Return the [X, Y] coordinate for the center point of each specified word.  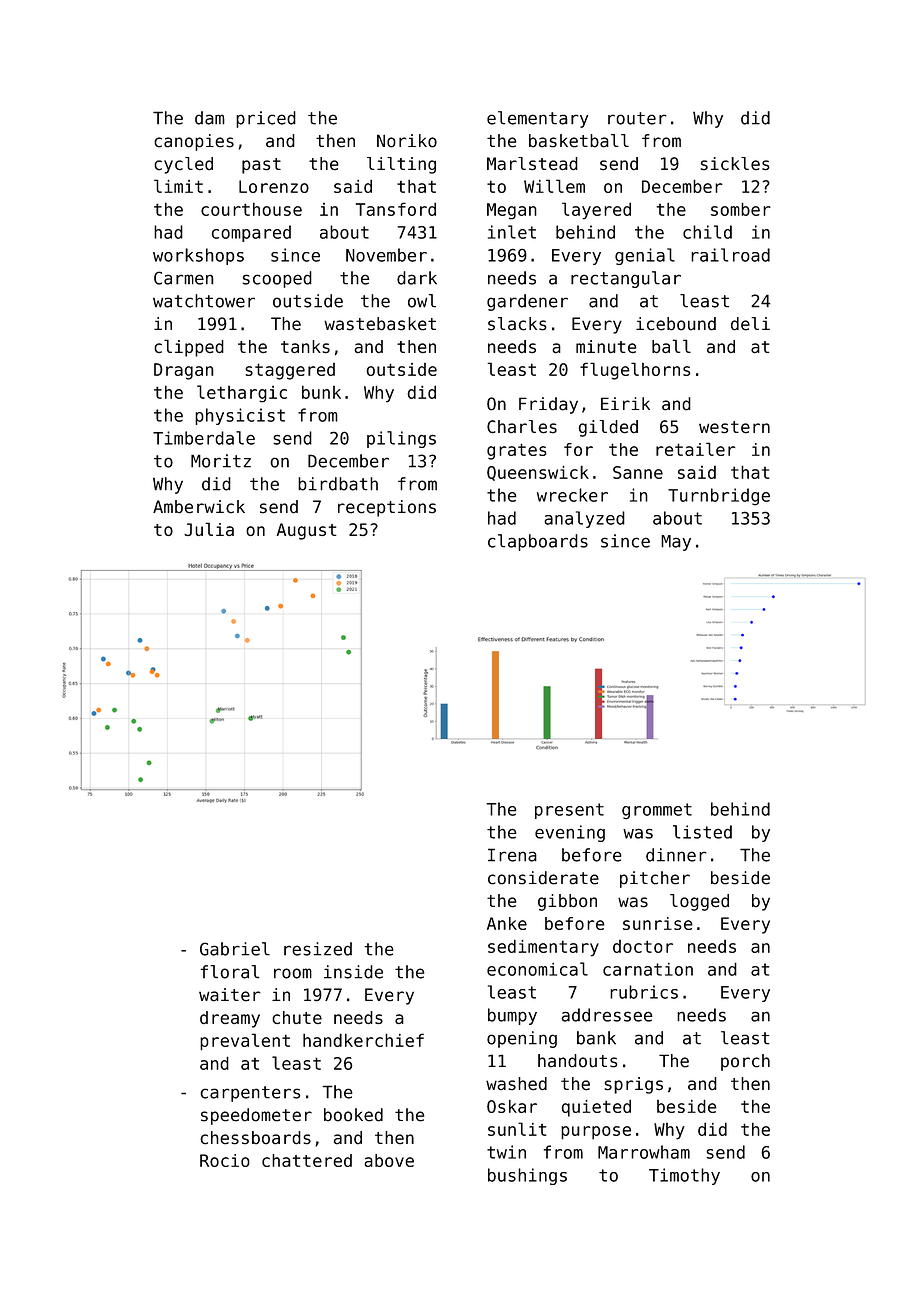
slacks [517, 324]
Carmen [184, 278]
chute [297, 1017]
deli [750, 324]
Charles [522, 427]
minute [606, 346]
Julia [209, 529]
